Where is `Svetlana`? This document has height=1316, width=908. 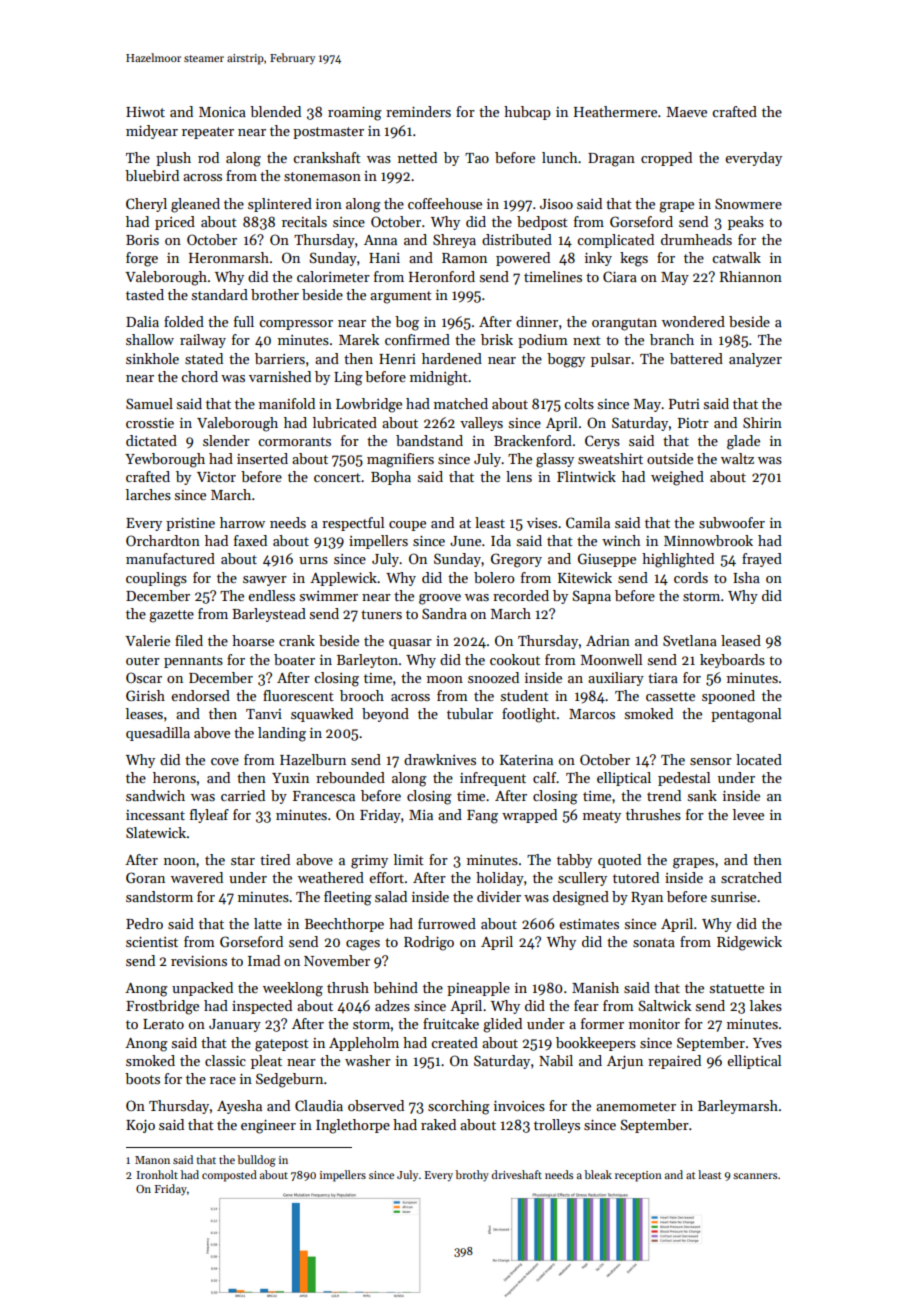 Svetlana is located at coordinates (690, 640).
